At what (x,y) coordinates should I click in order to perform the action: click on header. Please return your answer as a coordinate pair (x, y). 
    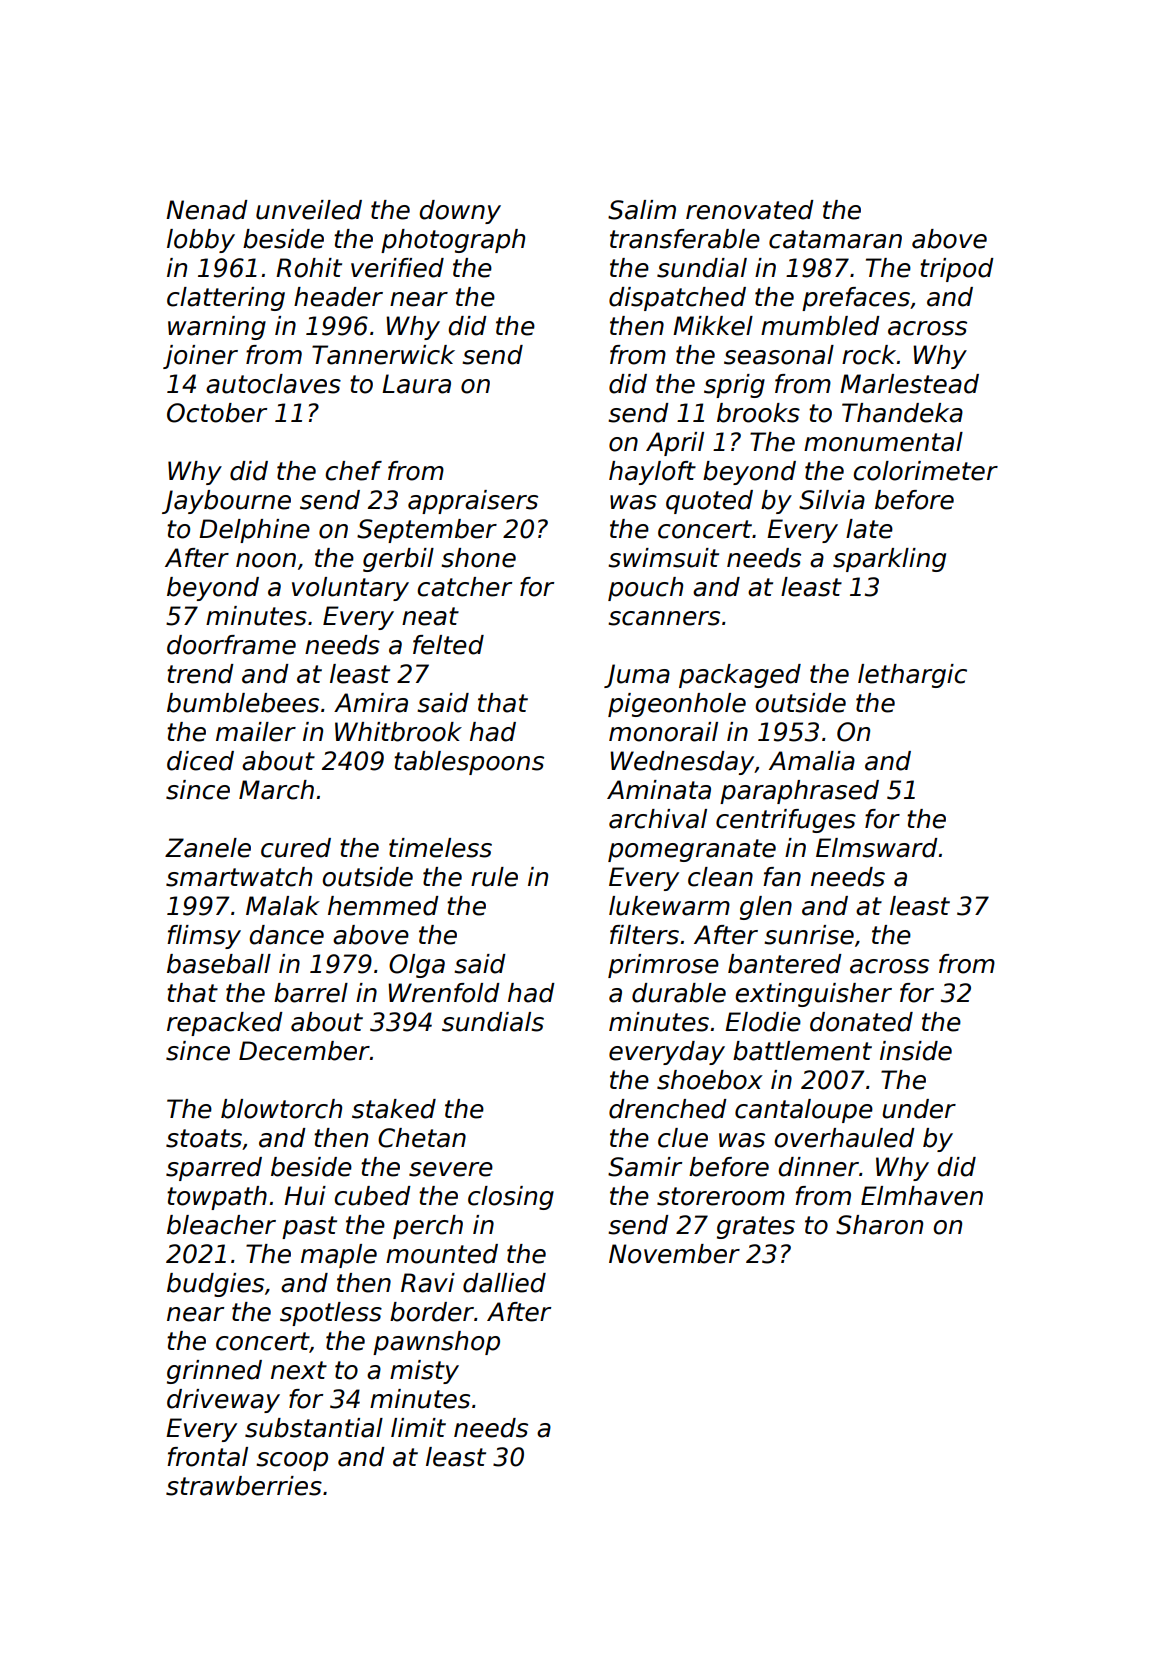
    Looking at the image, I should click on (338, 297).
